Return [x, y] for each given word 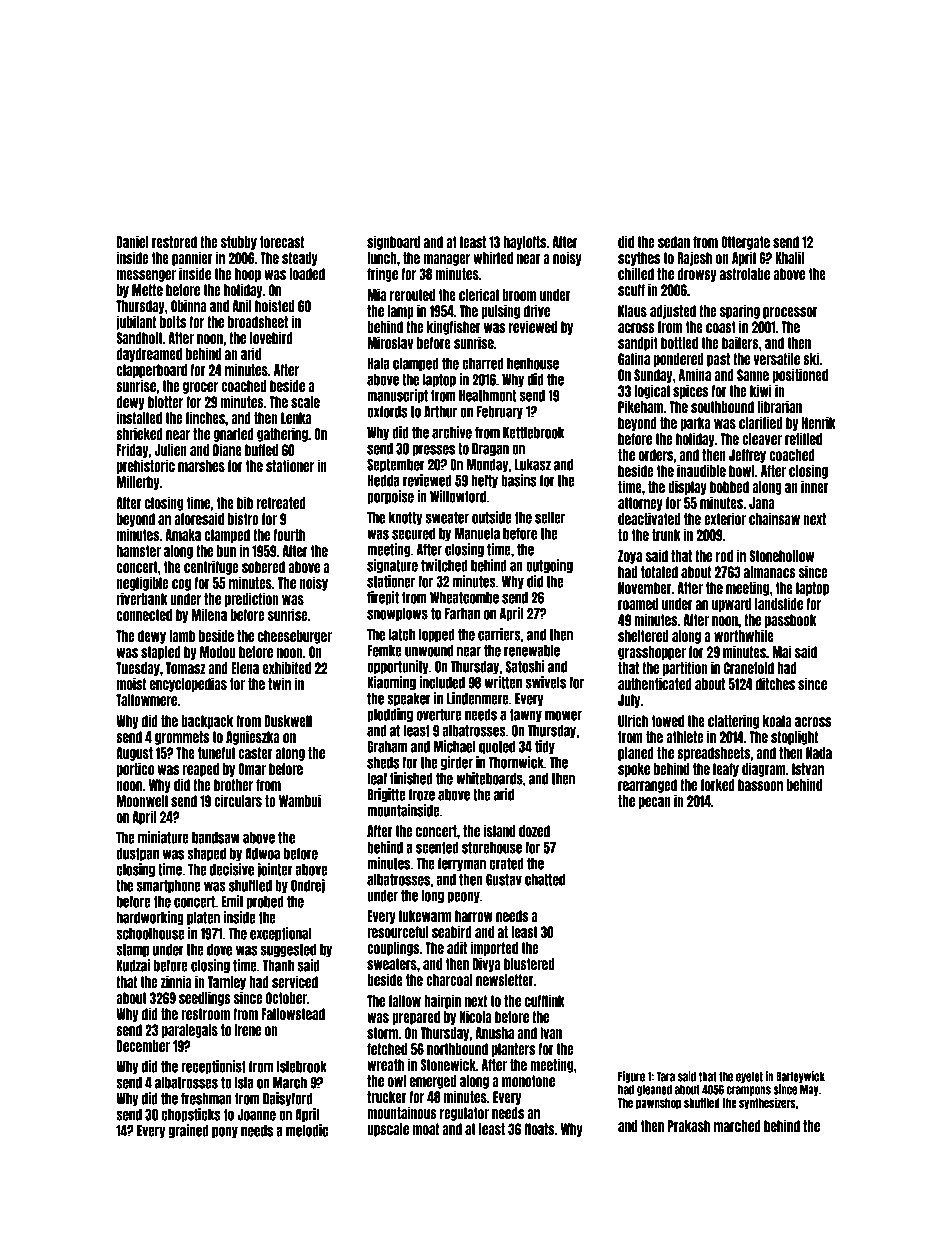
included [442, 682]
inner [815, 486]
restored [174, 242]
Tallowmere [146, 700]
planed [636, 754]
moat [426, 1129]
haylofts [525, 243]
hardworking [150, 918]
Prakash [689, 1126]
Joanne [256, 1115]
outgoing [549, 566]
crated [506, 864]
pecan [655, 803]
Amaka [183, 535]
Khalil [790, 257]
